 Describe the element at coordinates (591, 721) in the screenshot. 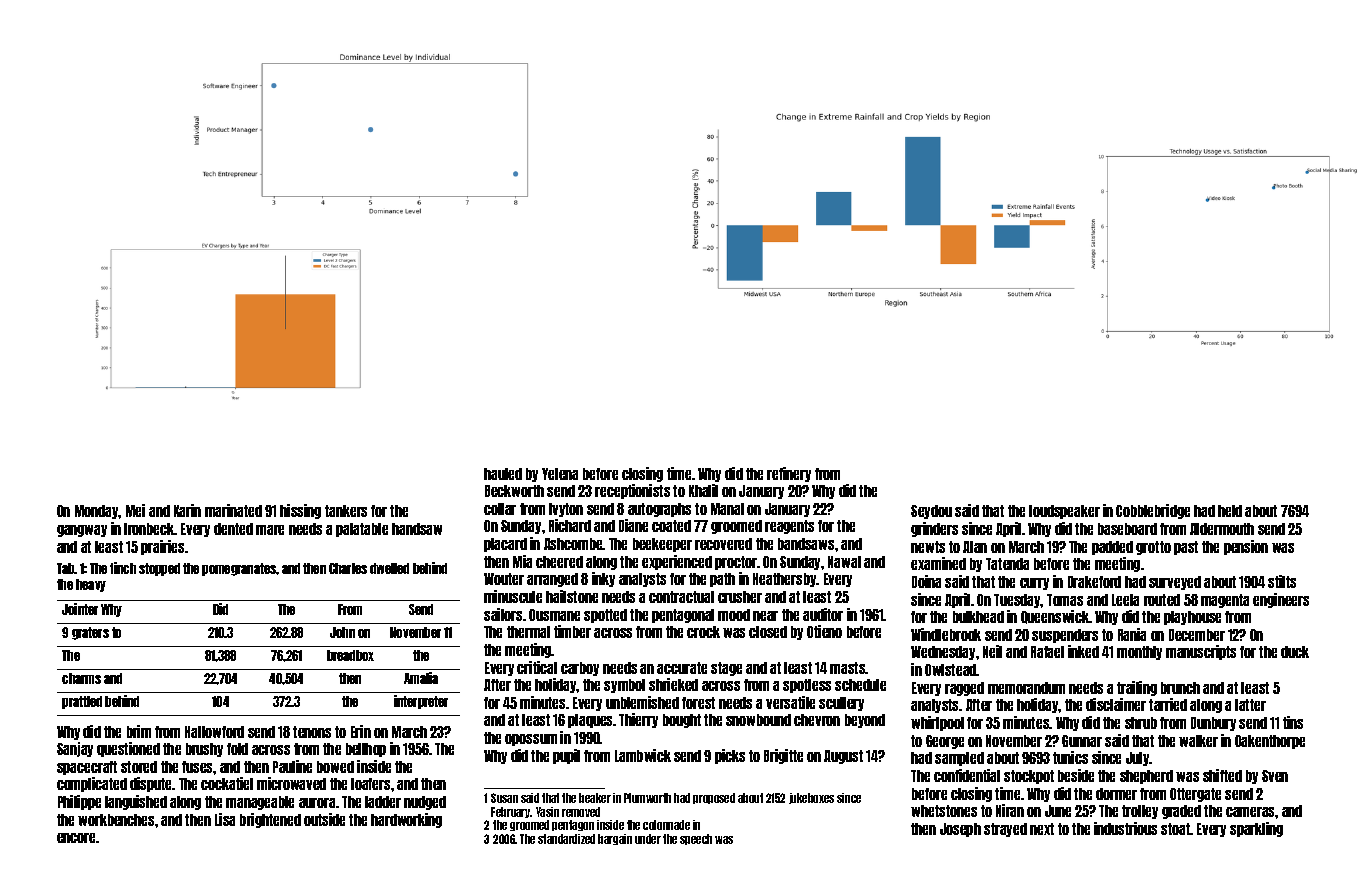

I see `plaques` at that location.
